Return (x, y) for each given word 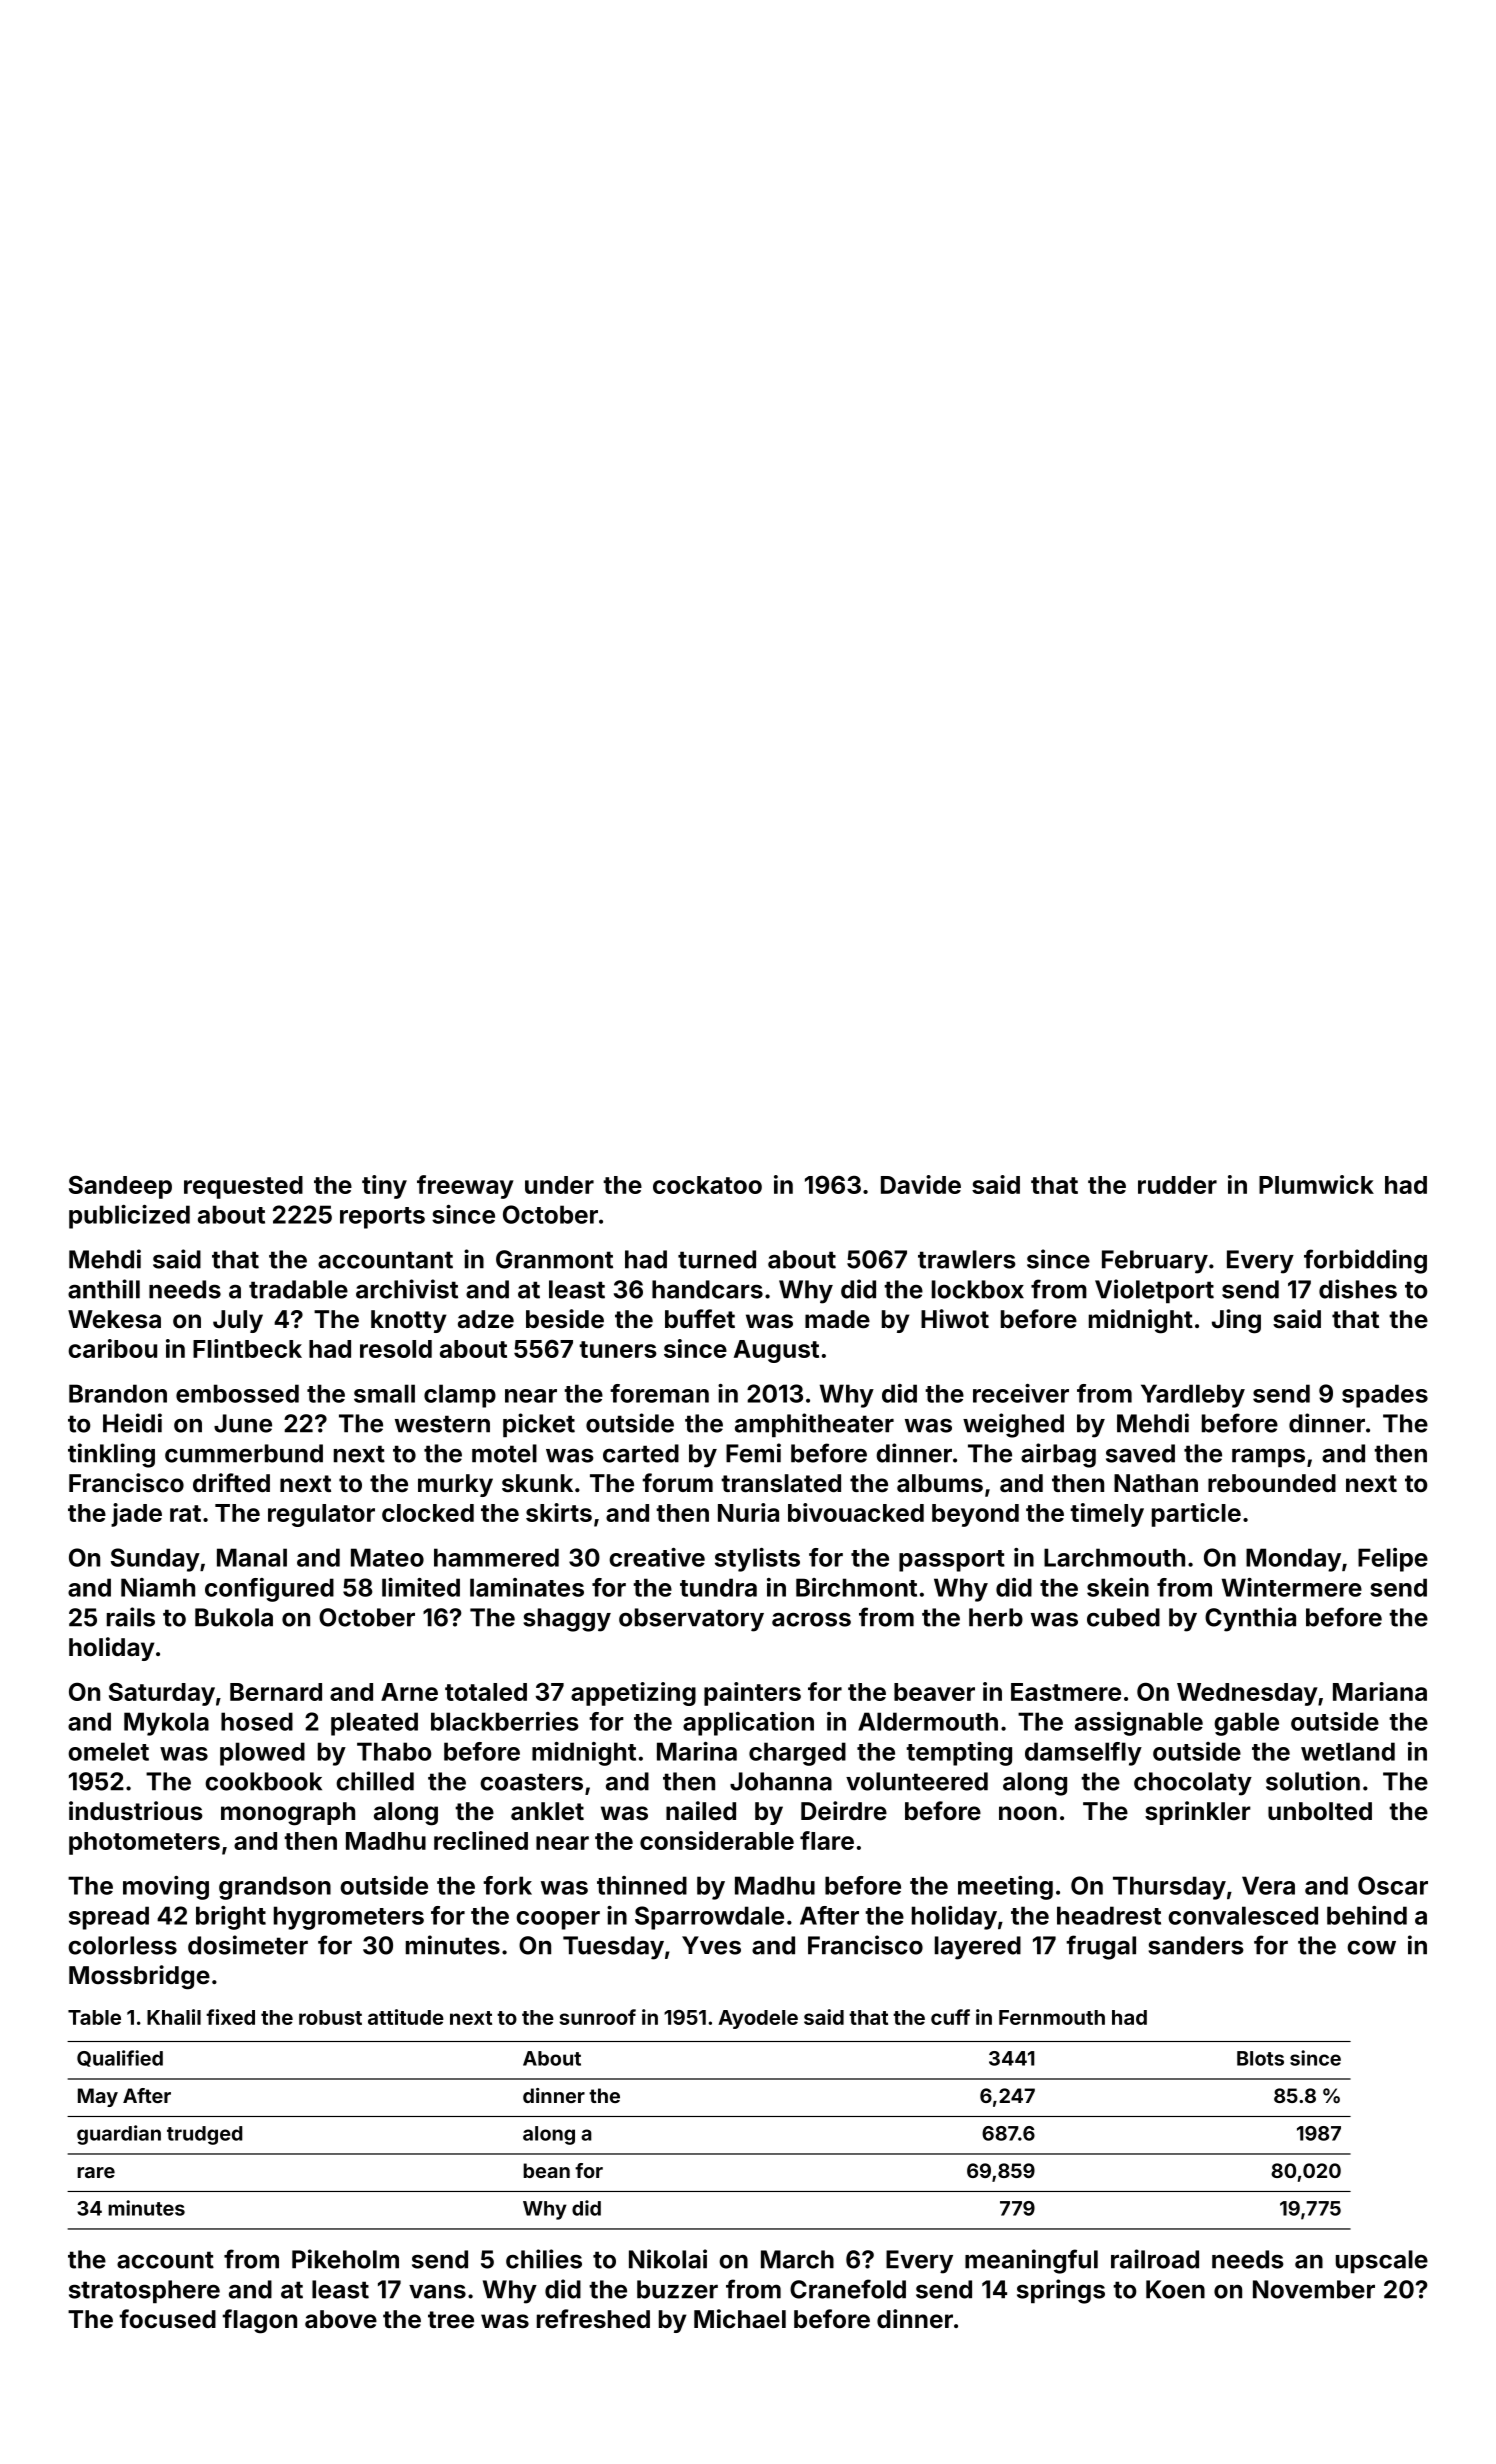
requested (243, 1187)
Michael (740, 2319)
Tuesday (613, 1948)
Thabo (394, 1751)
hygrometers (349, 1918)
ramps (1268, 1457)
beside (565, 1319)
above (341, 2319)
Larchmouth (1114, 1557)
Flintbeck (247, 1348)
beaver (934, 1692)
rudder (1177, 1185)
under (559, 1185)
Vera (1268, 1885)
